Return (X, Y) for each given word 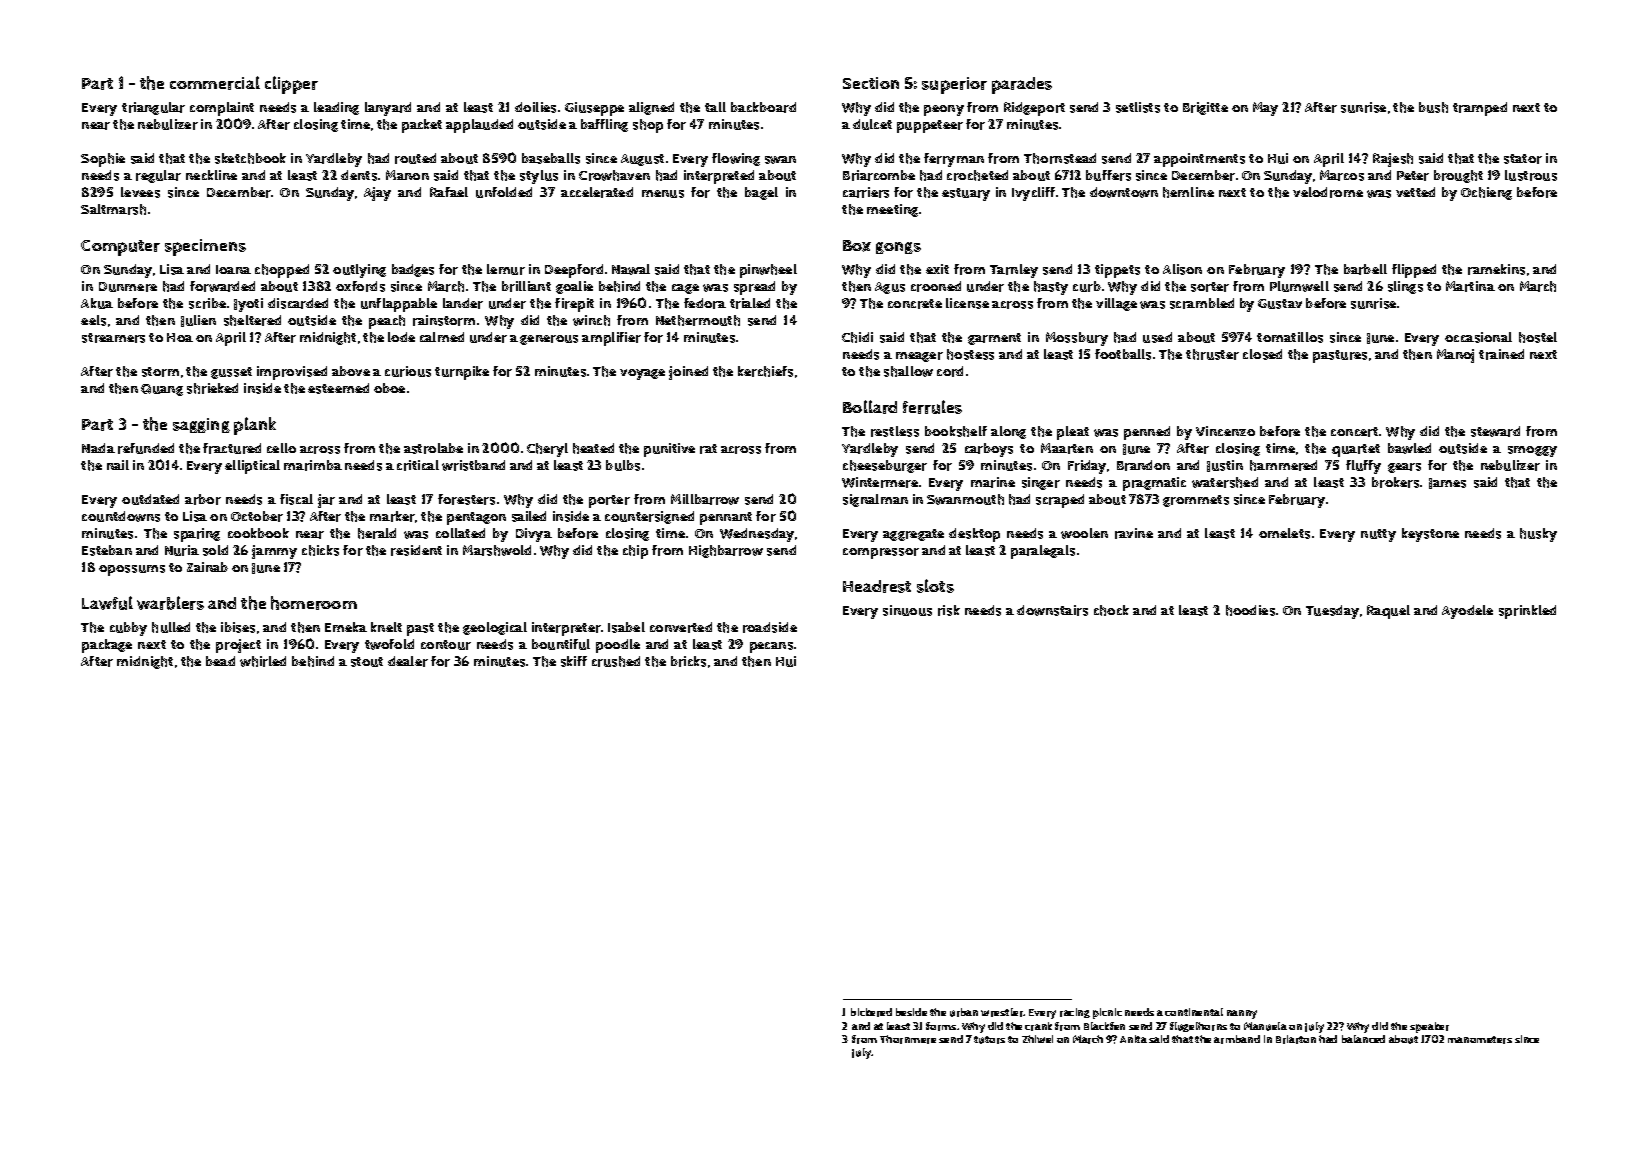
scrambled (1202, 303)
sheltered (252, 320)
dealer (408, 661)
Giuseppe (594, 109)
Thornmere (908, 1039)
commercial (215, 83)
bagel (761, 193)
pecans (771, 647)
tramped (1480, 109)
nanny (1242, 1014)
